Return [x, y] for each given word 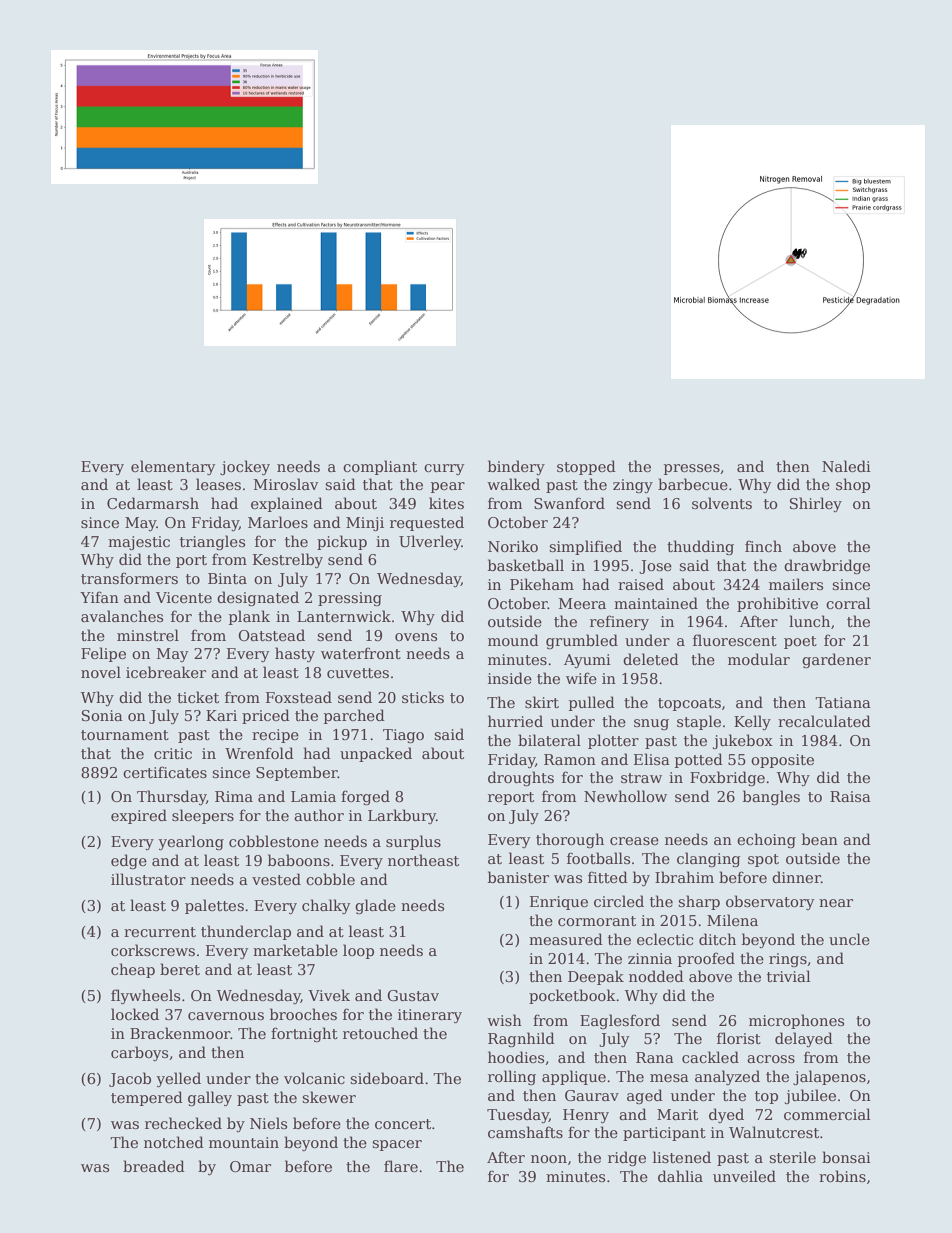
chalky [326, 906]
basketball [526, 565]
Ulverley [430, 542]
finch [763, 546]
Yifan [99, 597]
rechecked [183, 1123]
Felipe [103, 654]
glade [375, 906]
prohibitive [777, 604]
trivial [788, 976]
